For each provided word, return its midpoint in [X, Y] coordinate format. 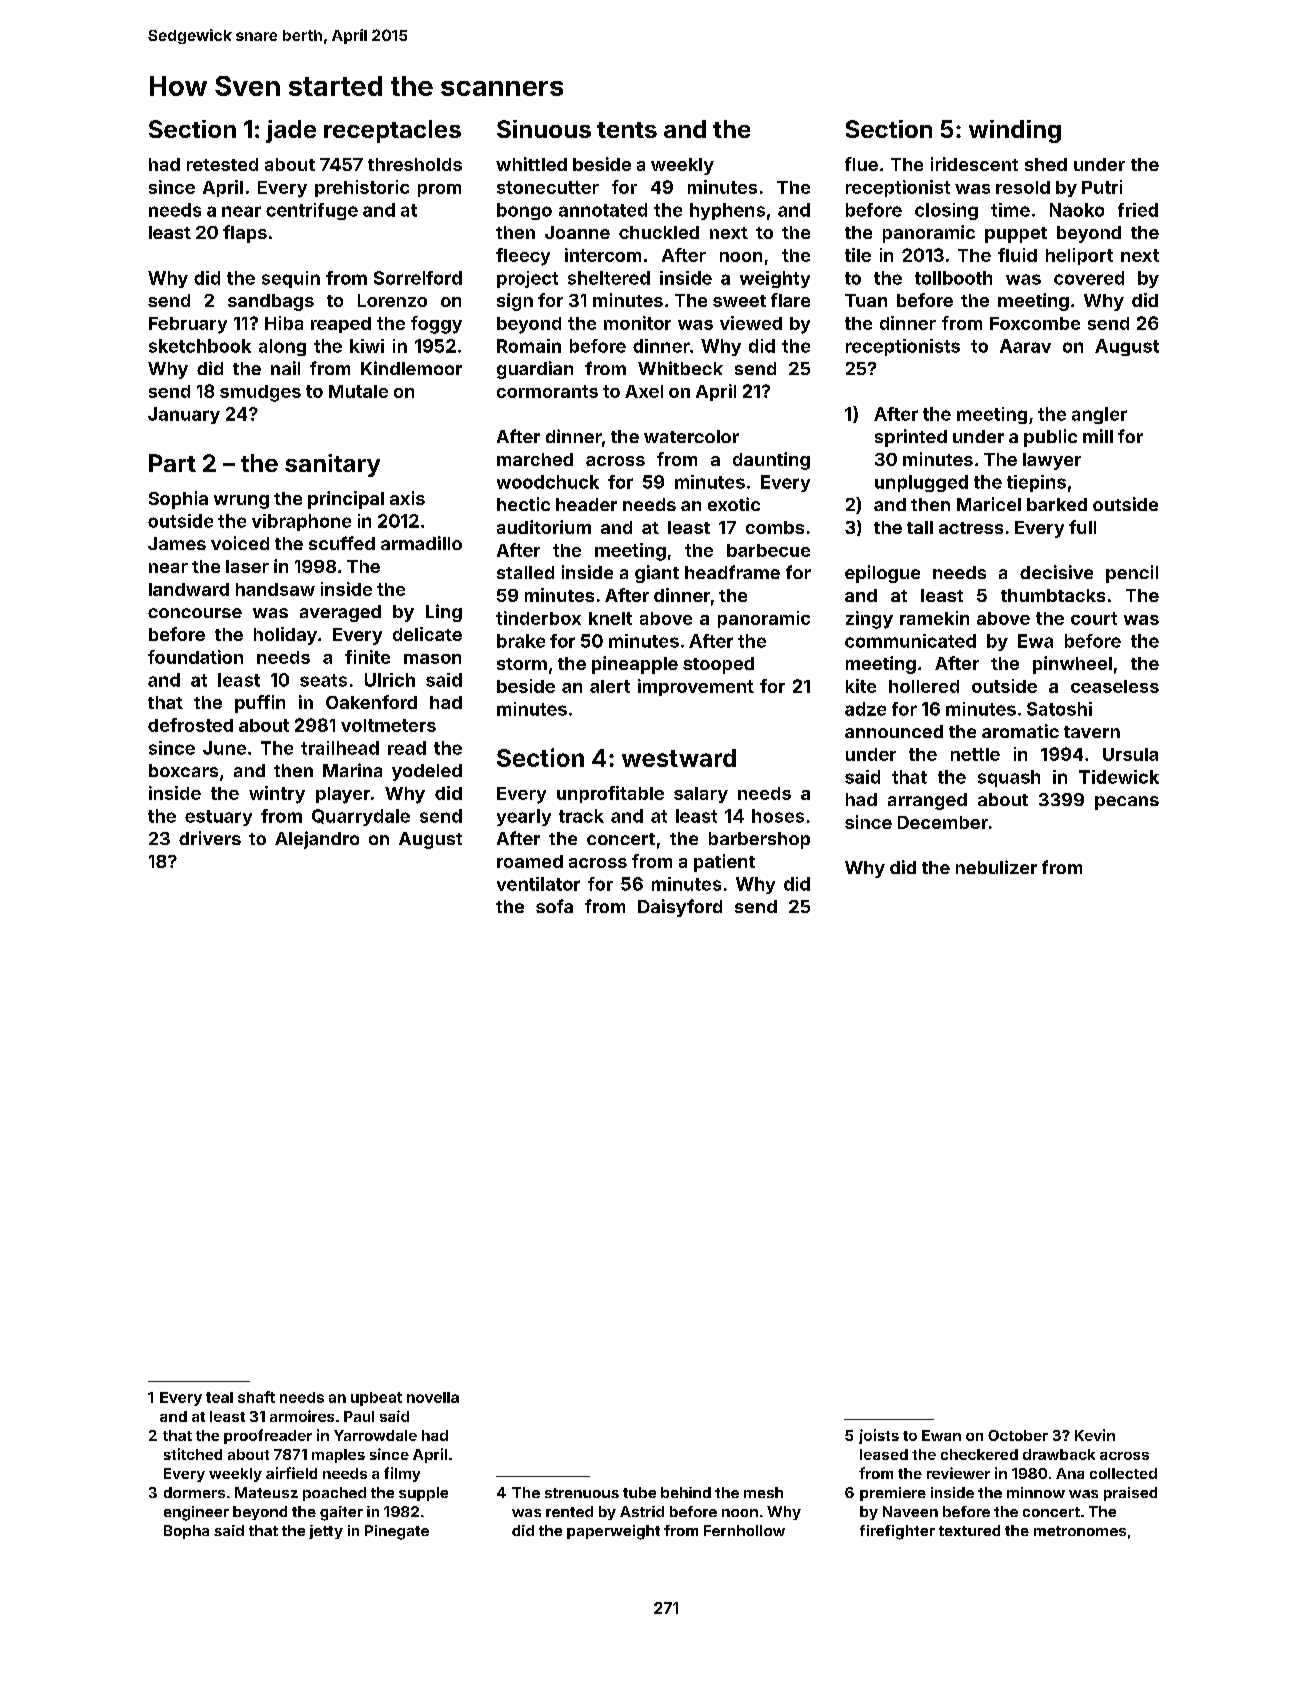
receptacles [392, 131]
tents [627, 130]
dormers [194, 1492]
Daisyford [680, 908]
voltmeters [388, 725]
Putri [1102, 187]
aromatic [1020, 731]
